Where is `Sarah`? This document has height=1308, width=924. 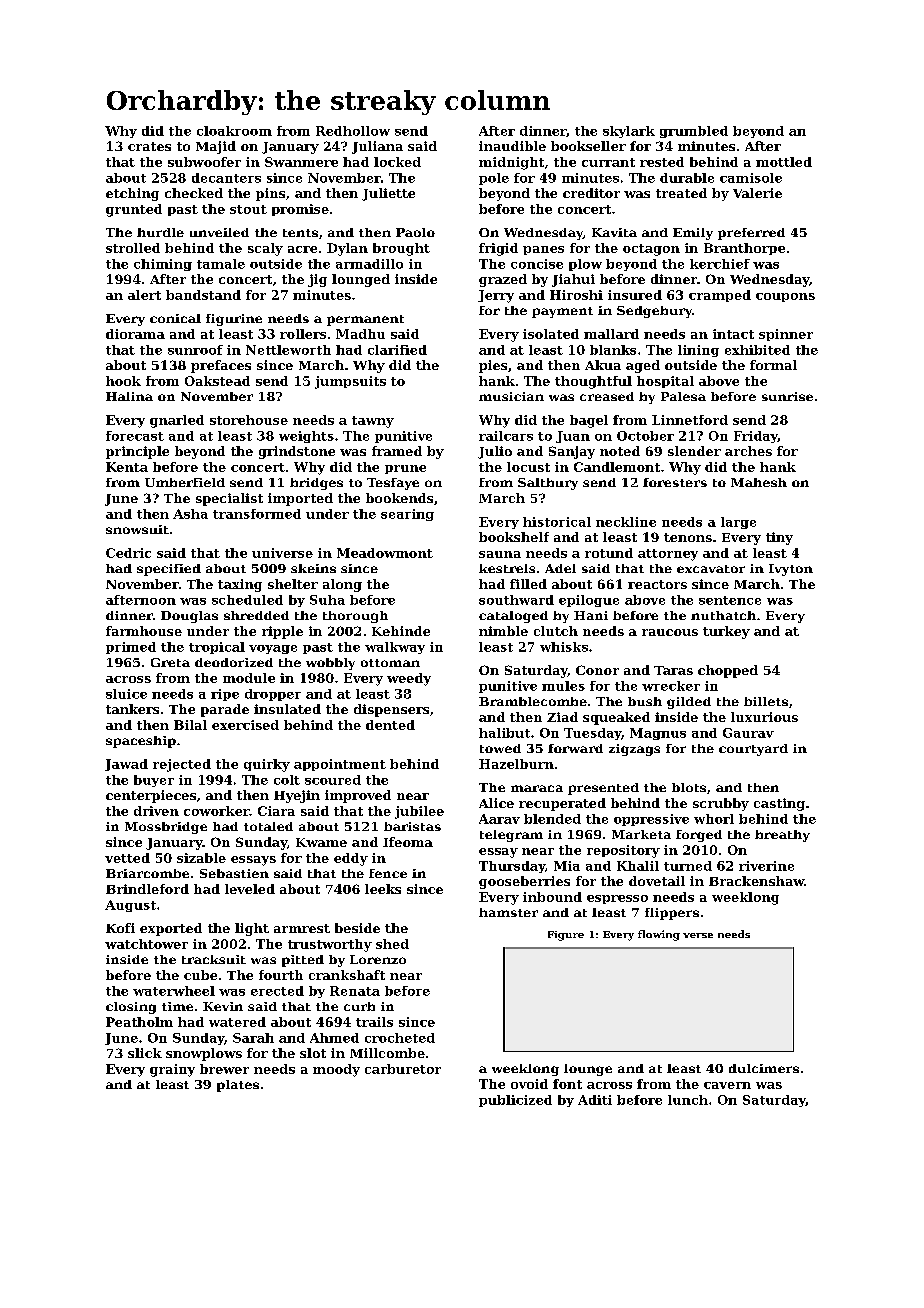
Sarah is located at coordinates (253, 1038).
